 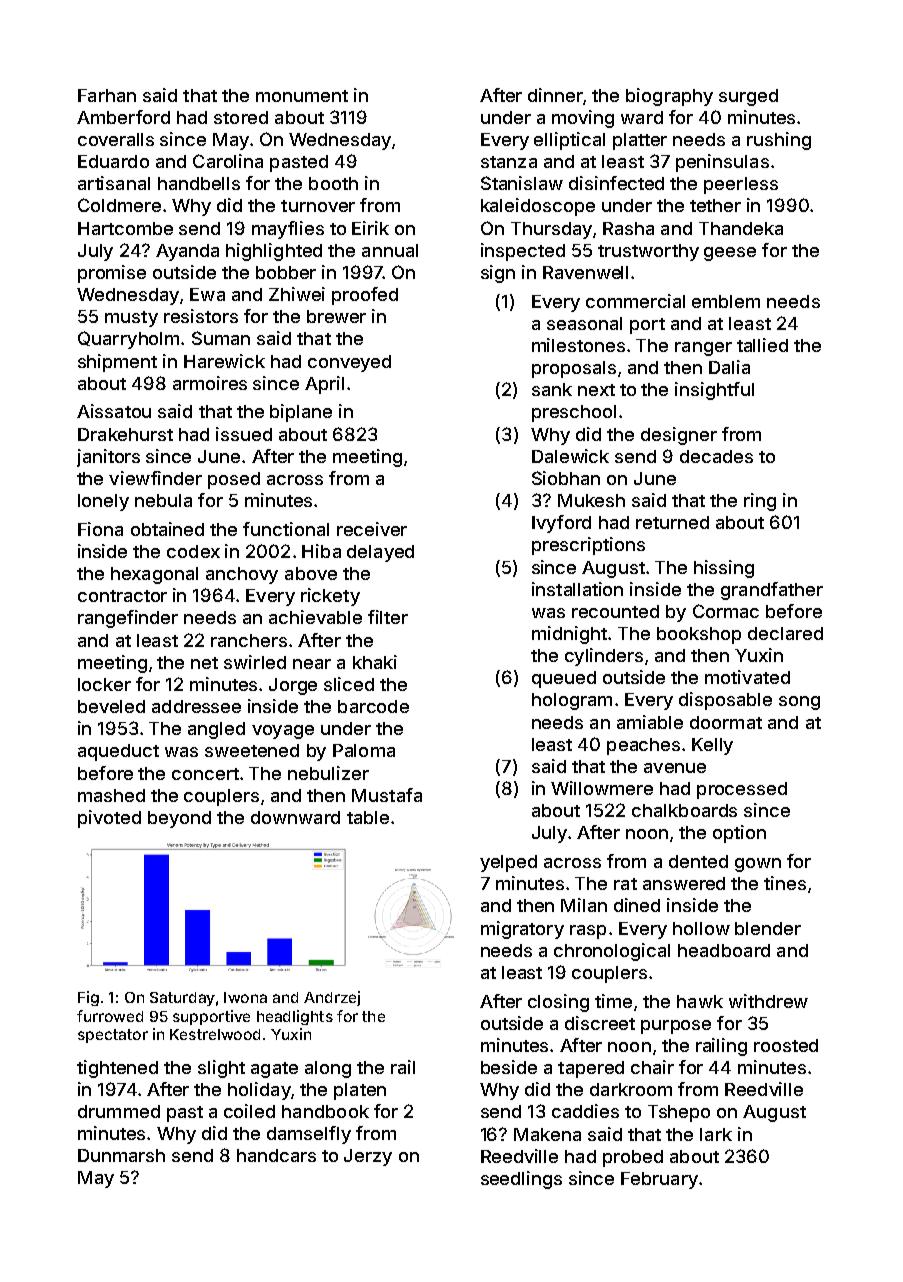 I want to click on Drakehurst, so click(x=125, y=434).
